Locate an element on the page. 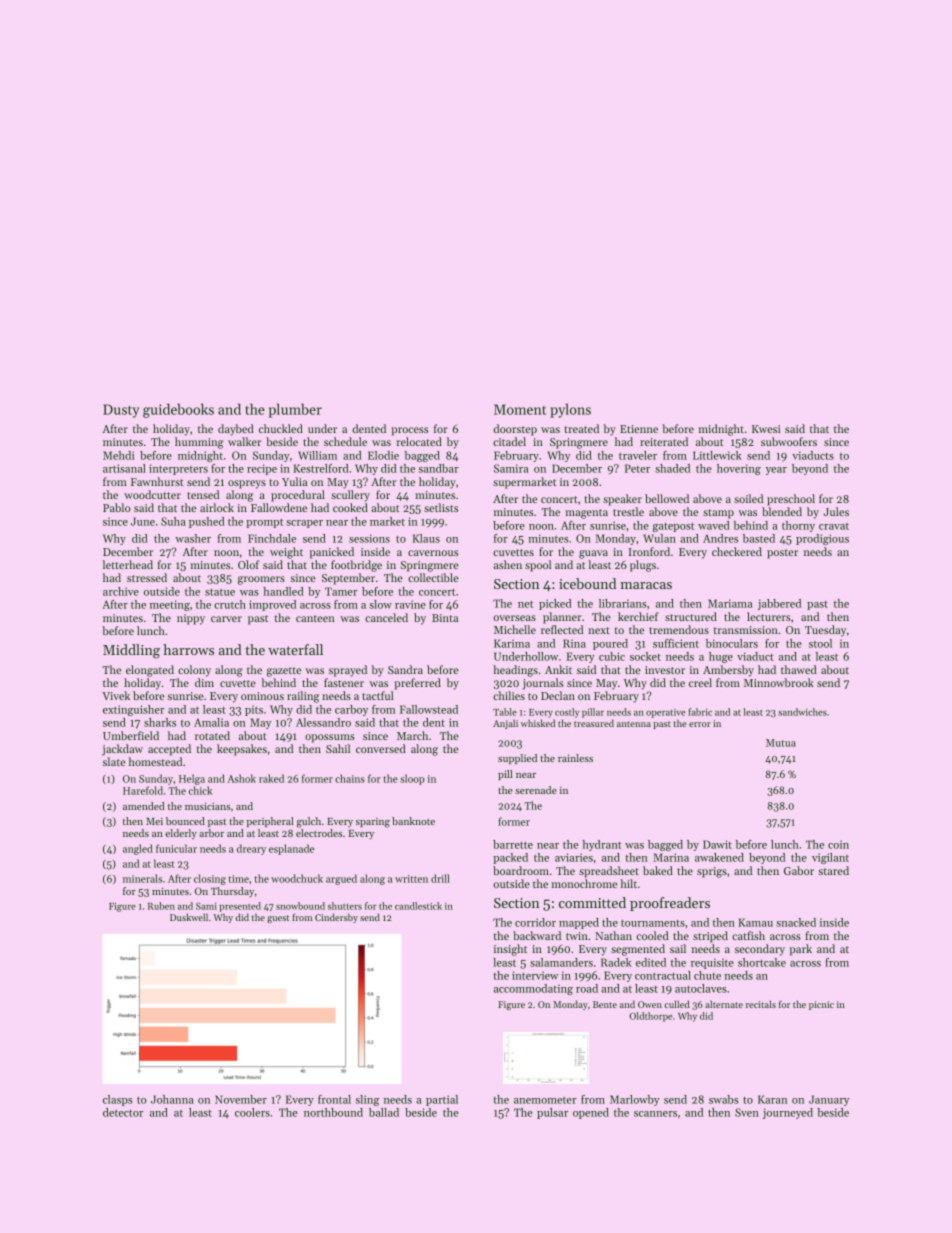  baked is located at coordinates (658, 870).
